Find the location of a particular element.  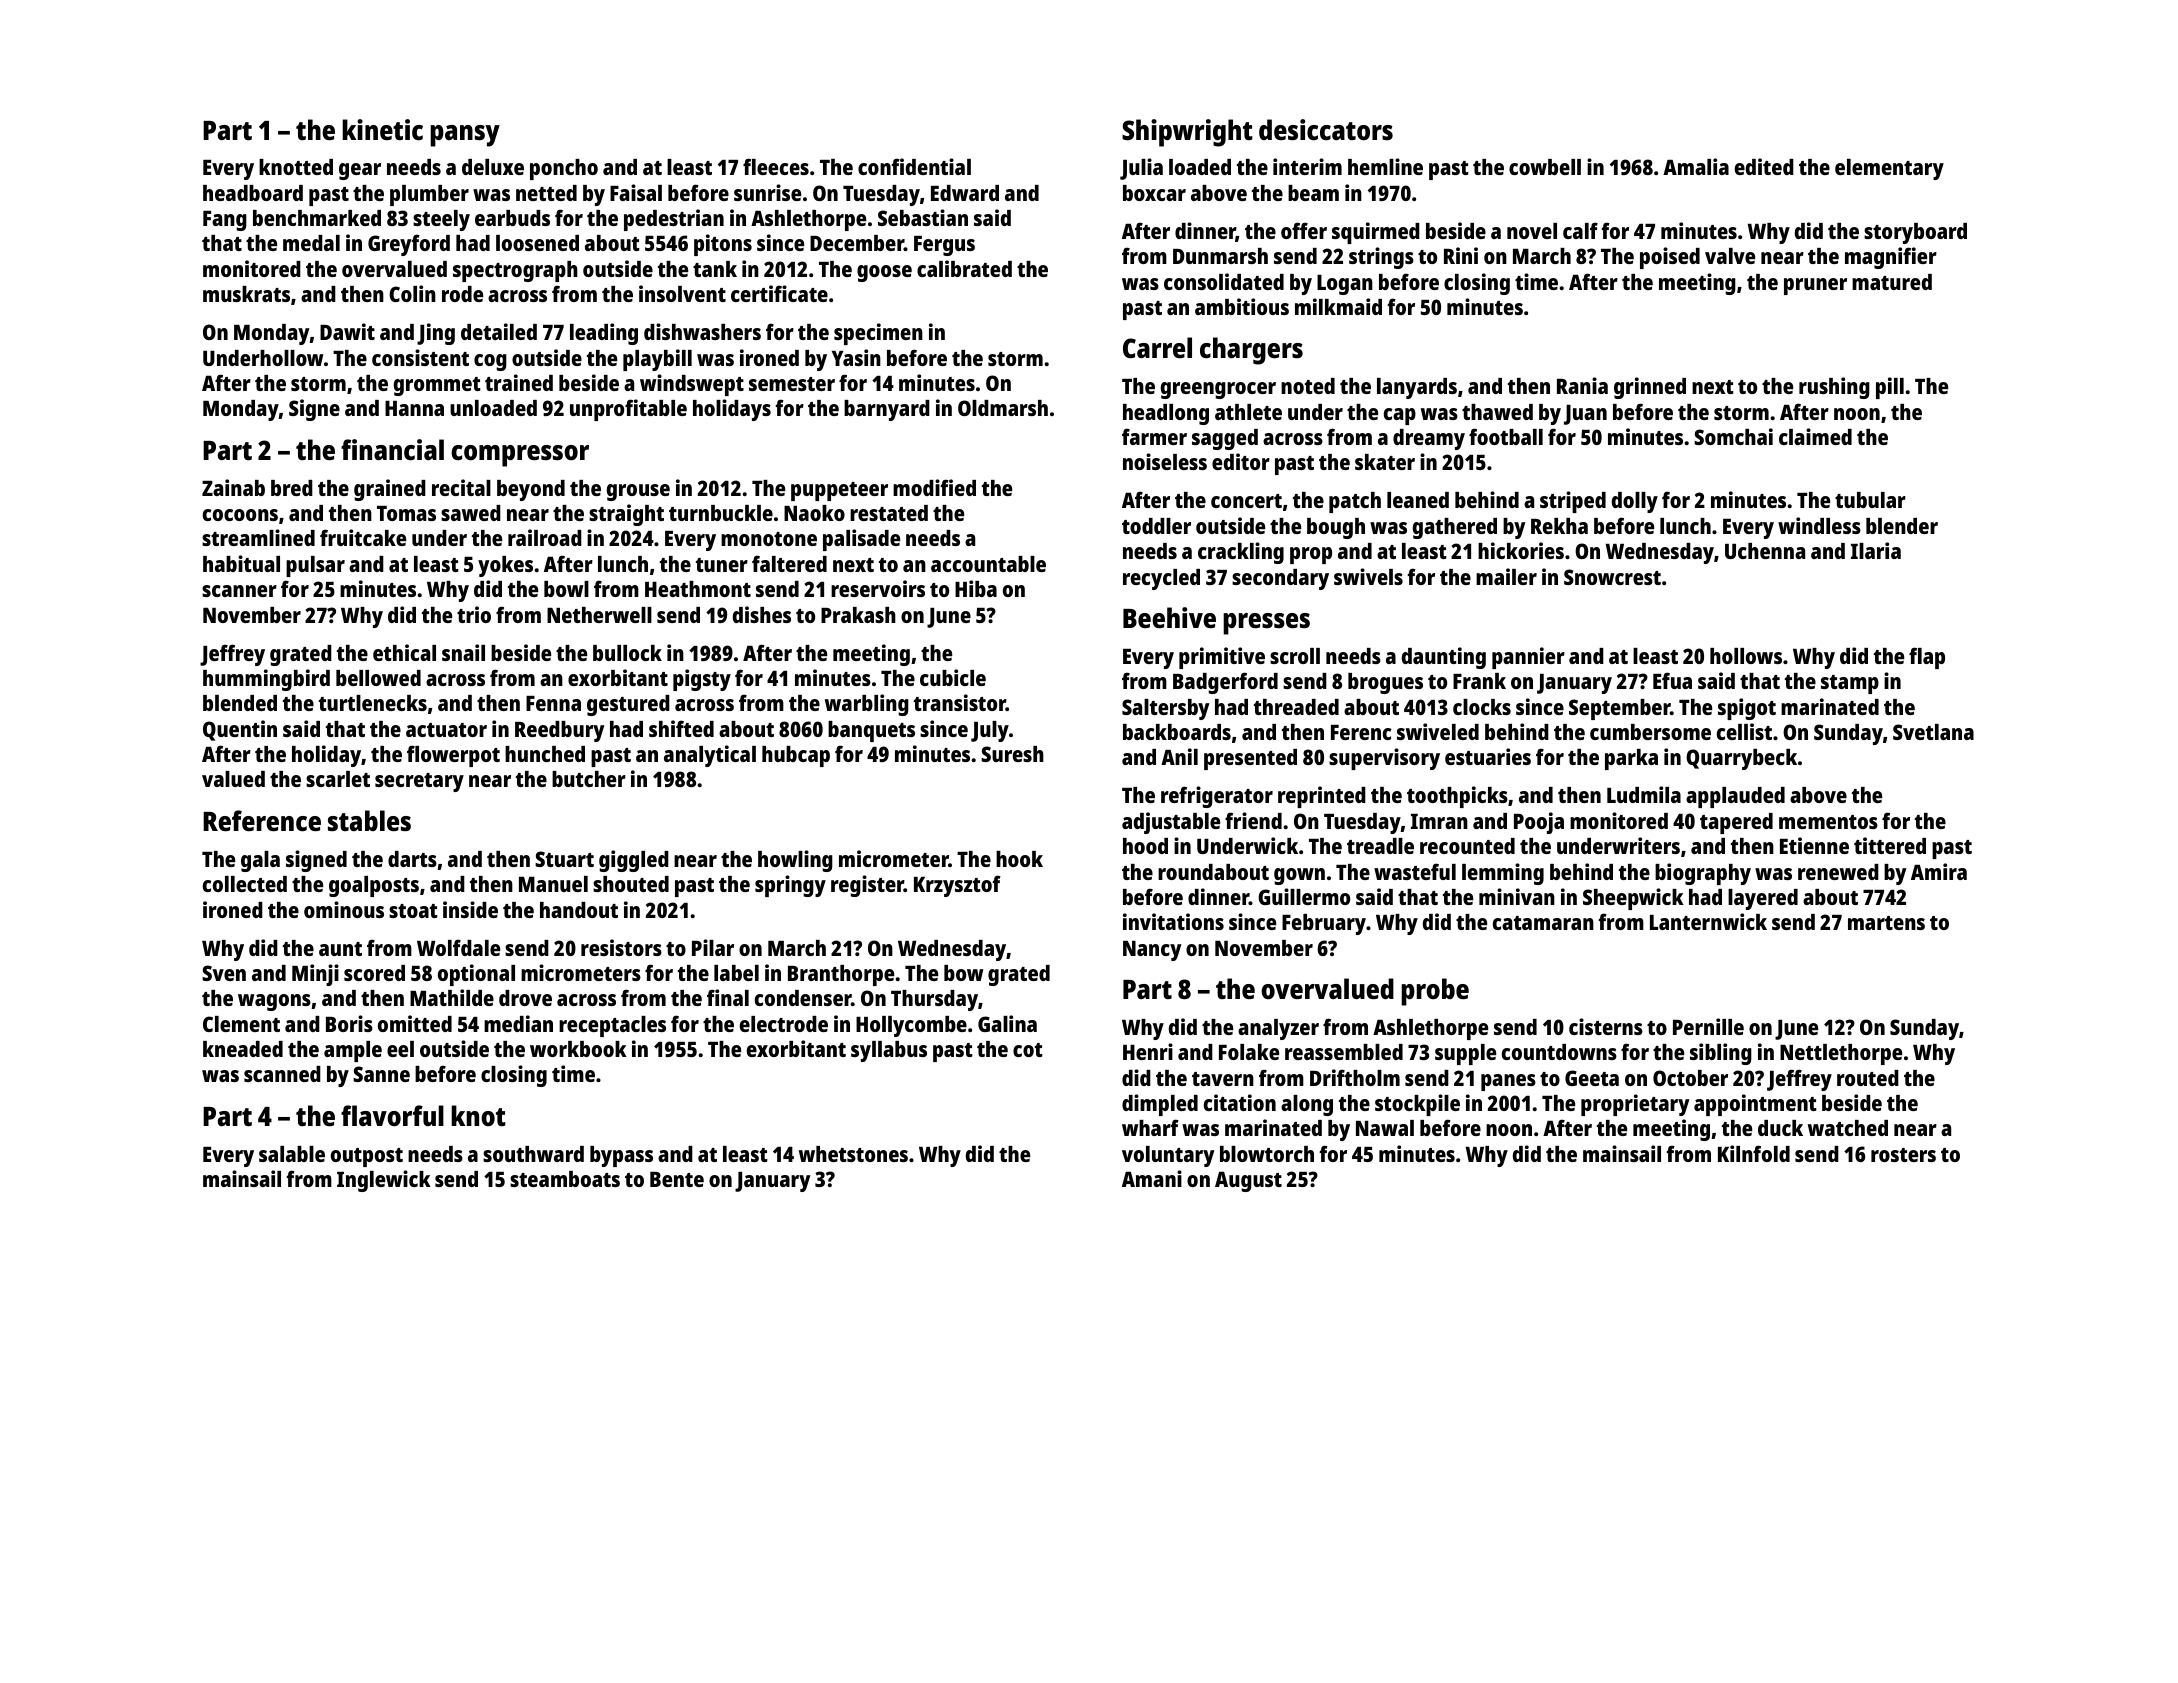

cog is located at coordinates (490, 362).
